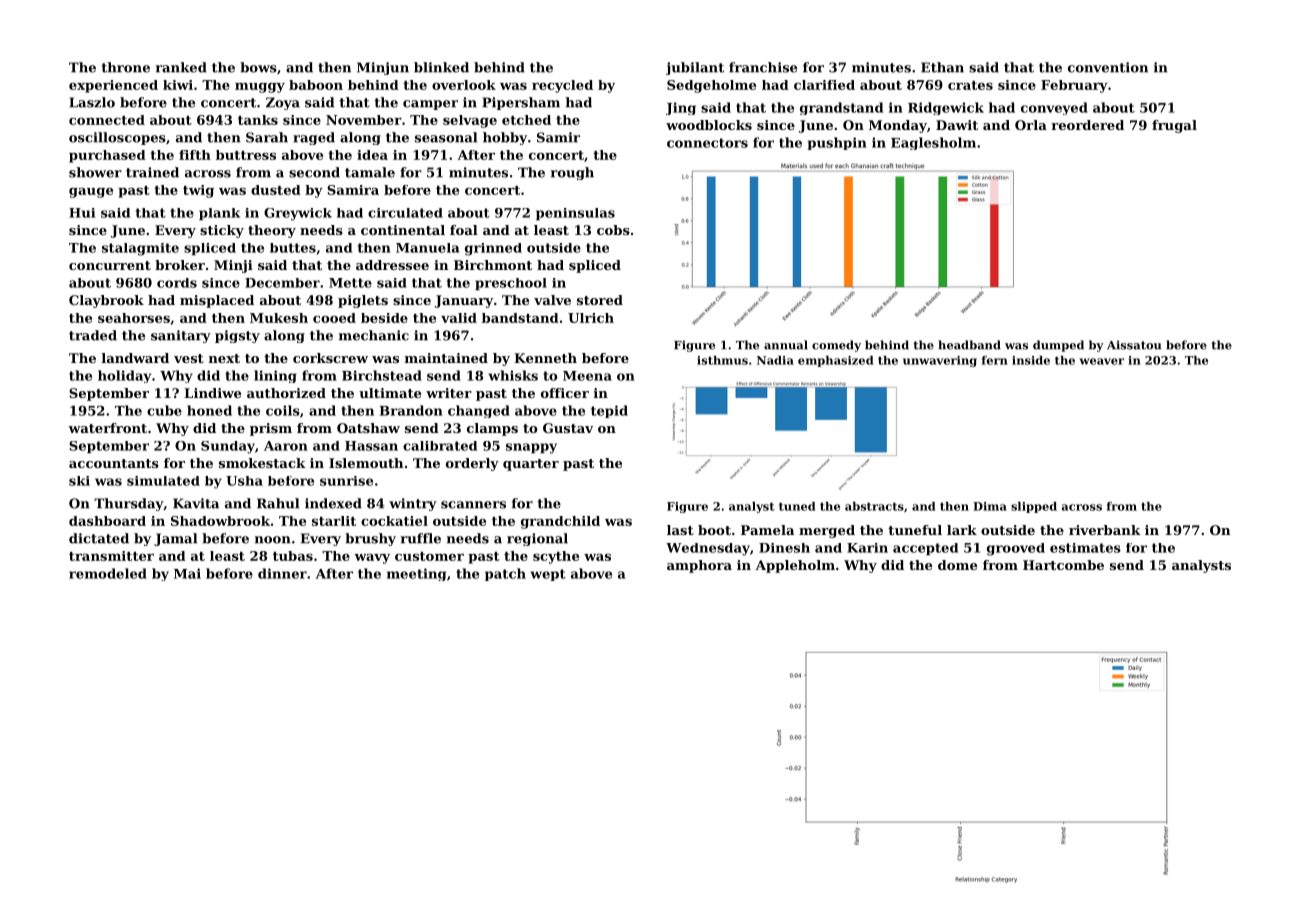 The image size is (1308, 924). I want to click on jubilant, so click(695, 68).
